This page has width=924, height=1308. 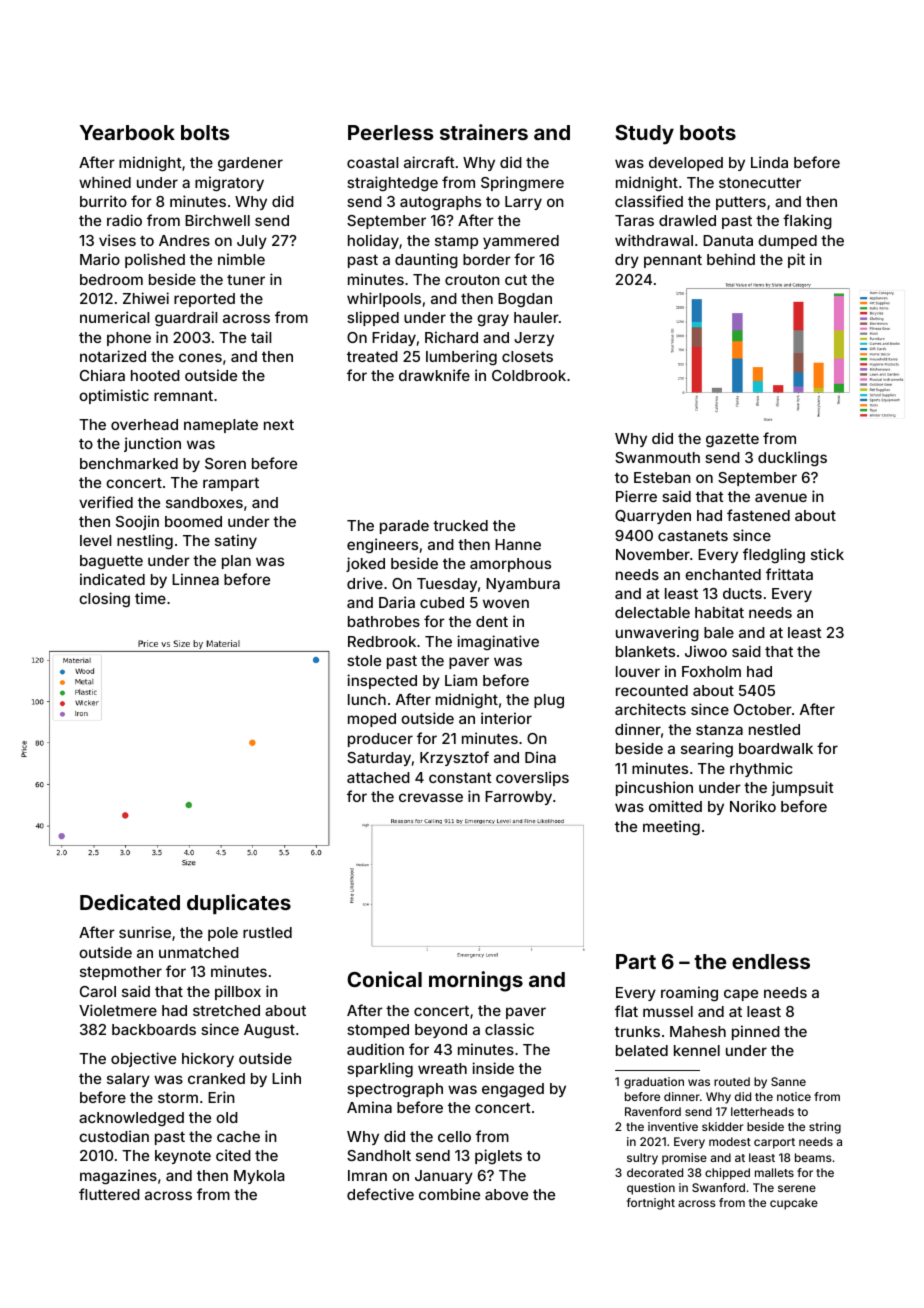 What do you see at coordinates (657, 457) in the page?
I see `Swanmouth` at bounding box center [657, 457].
